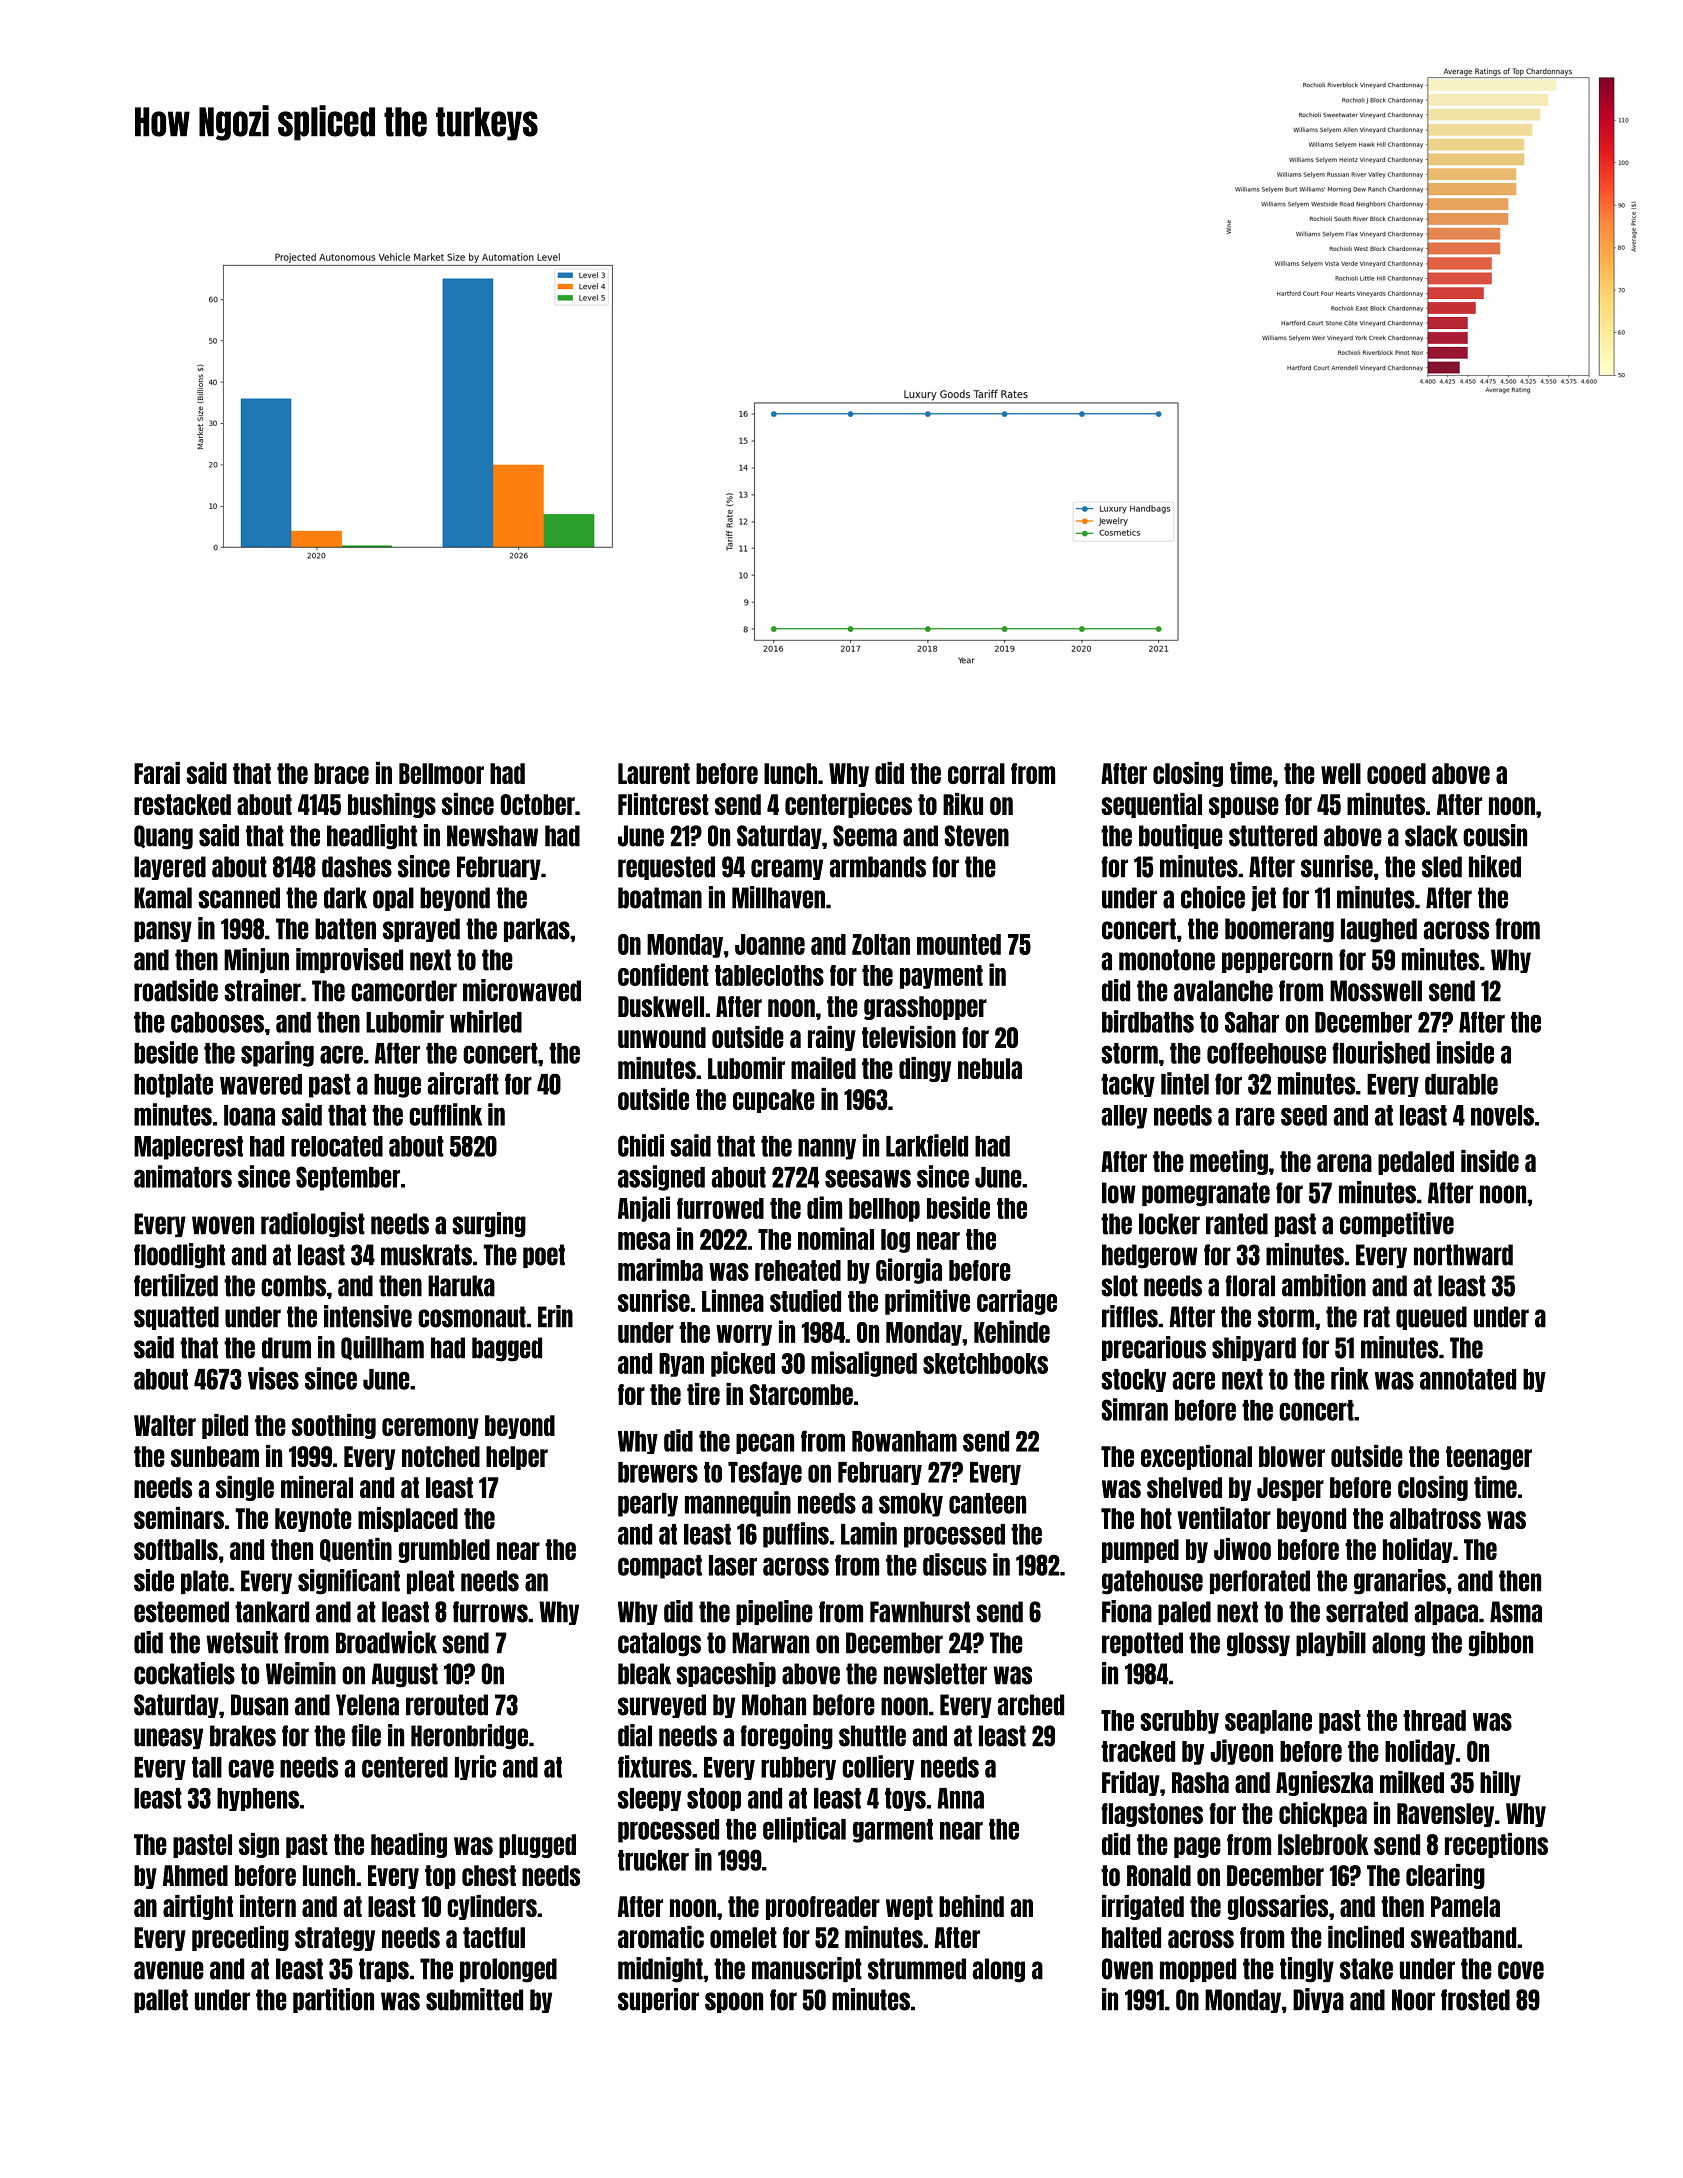 The width and height of the screenshot is (1683, 2178). Describe the element at coordinates (909, 1037) in the screenshot. I see `television` at that location.
